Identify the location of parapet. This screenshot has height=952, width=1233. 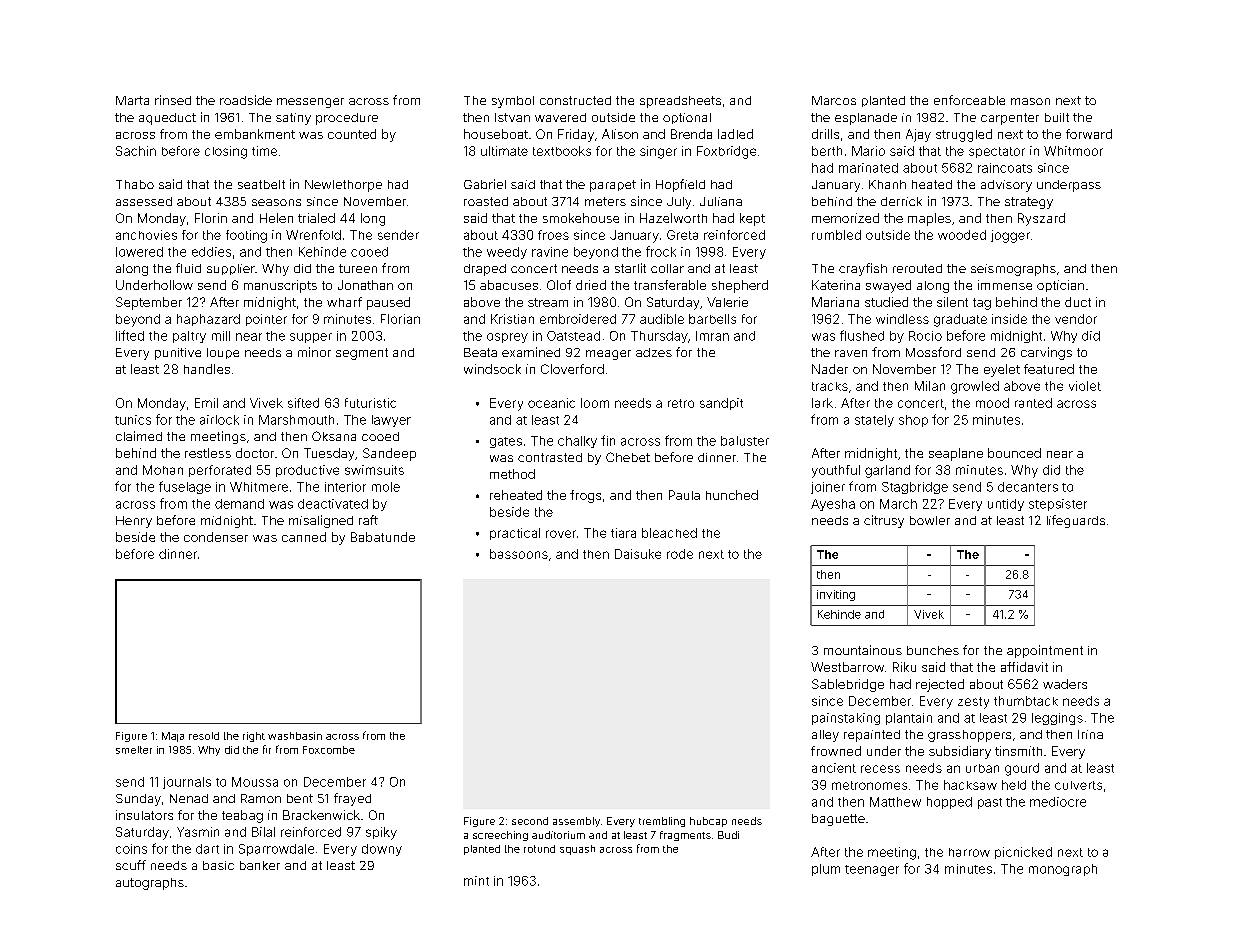
(613, 186).
